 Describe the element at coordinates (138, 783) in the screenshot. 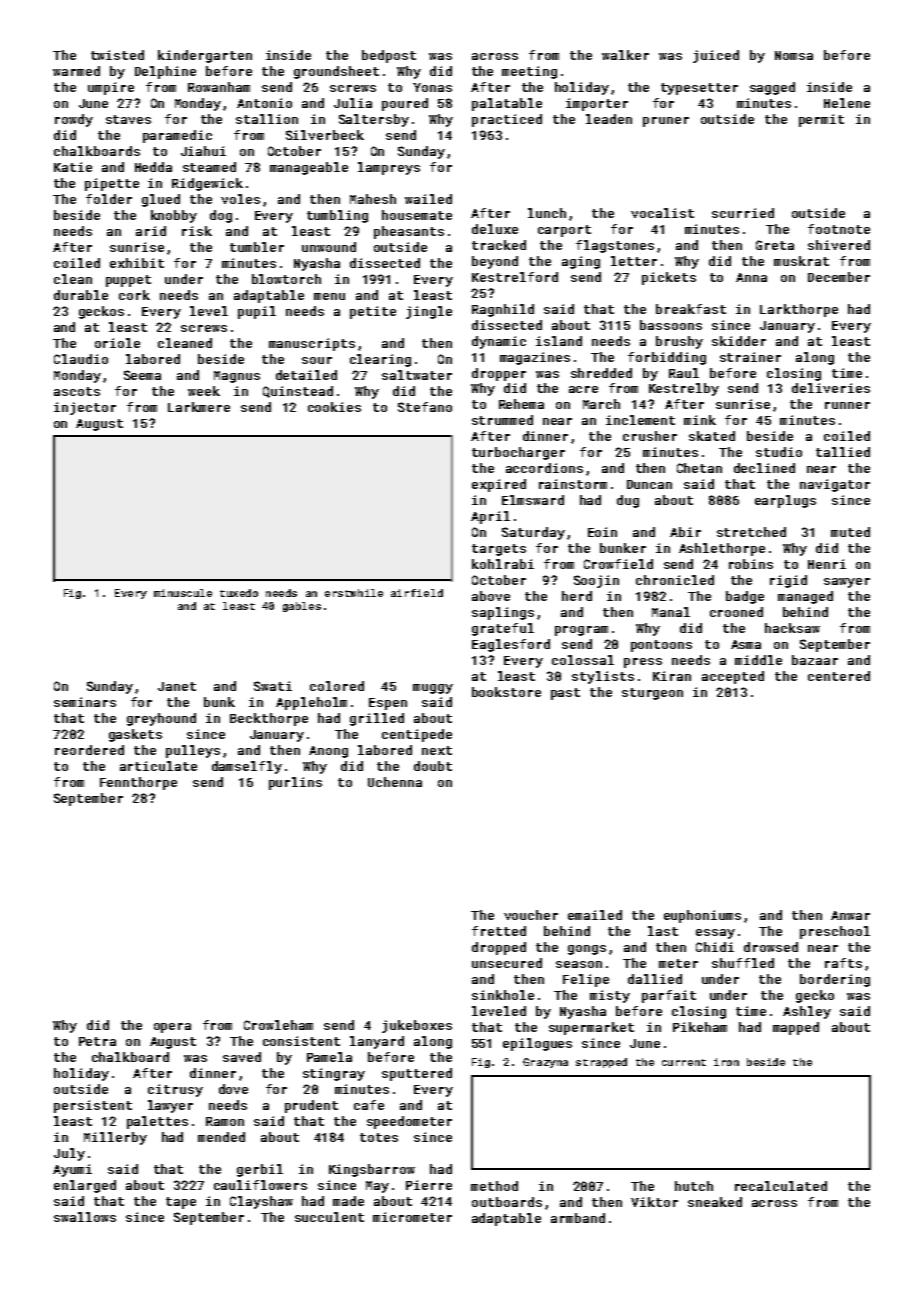

I see `Fennthorpe` at that location.
